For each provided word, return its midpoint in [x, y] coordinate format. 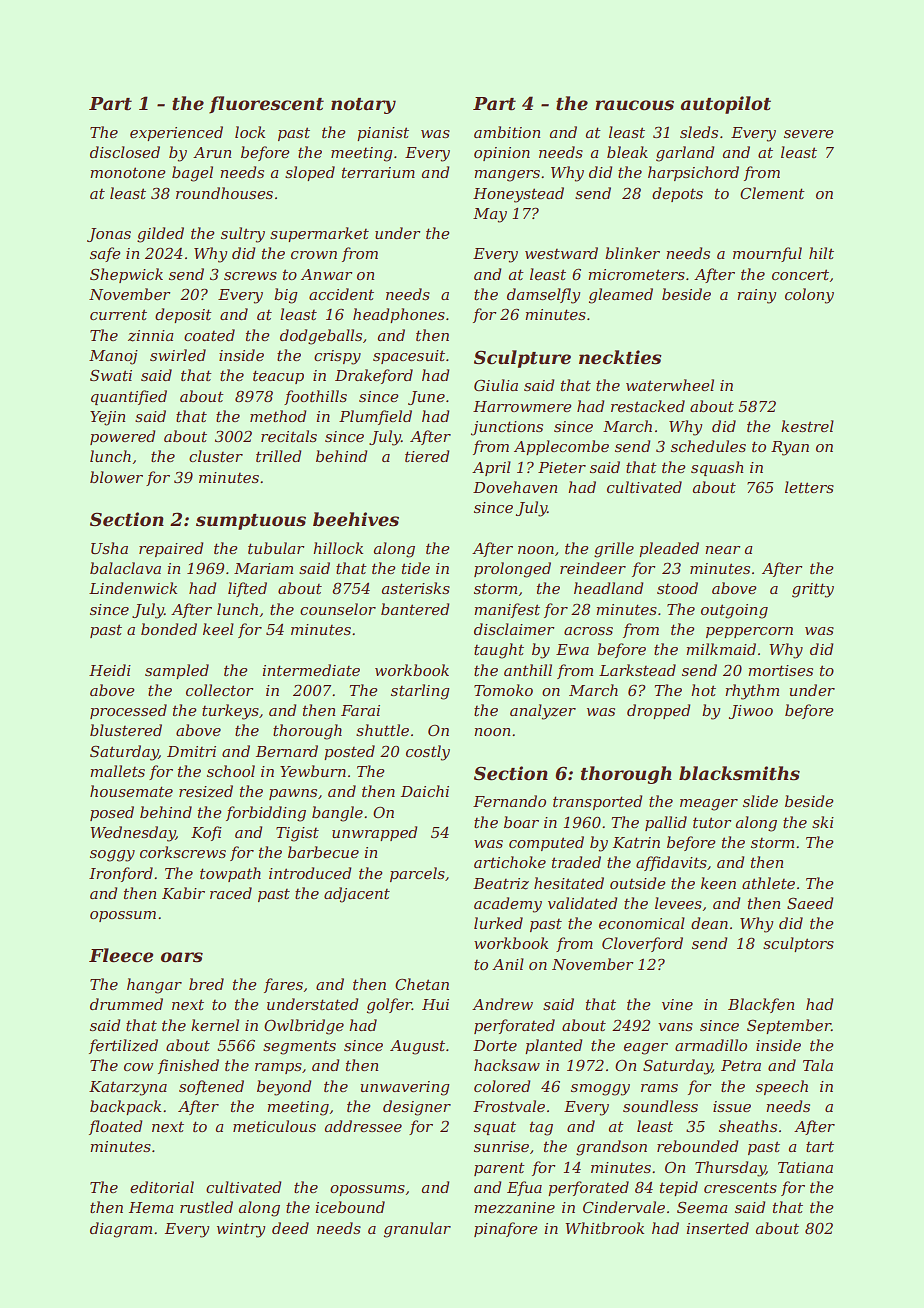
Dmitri [191, 751]
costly [428, 753]
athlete [768, 883]
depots [677, 194]
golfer [389, 1006]
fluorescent [266, 105]
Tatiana [805, 1167]
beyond [284, 1088]
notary [363, 106]
